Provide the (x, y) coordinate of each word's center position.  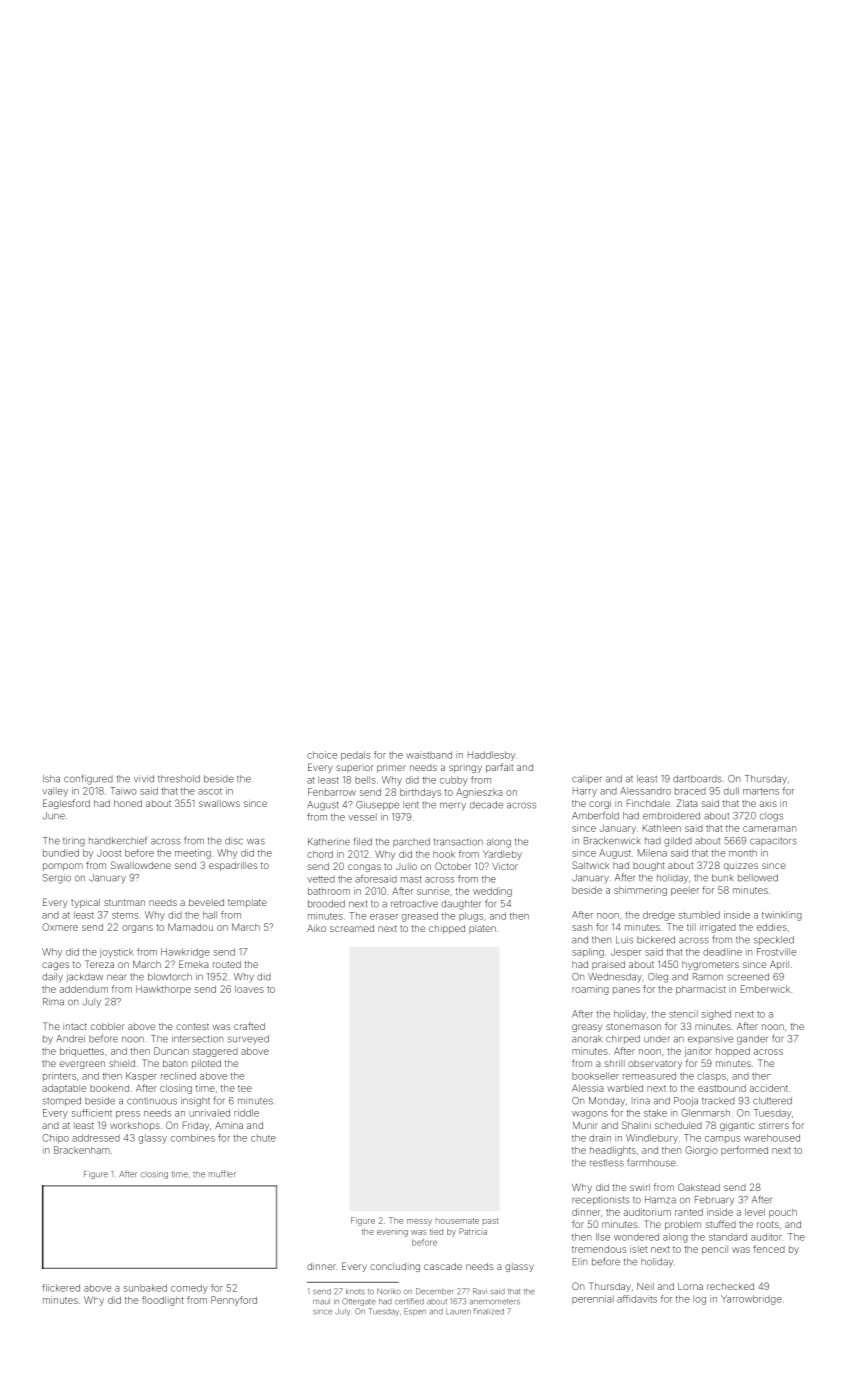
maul (321, 1302)
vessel (362, 817)
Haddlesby (491, 756)
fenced (769, 1249)
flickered (61, 1288)
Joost (109, 853)
